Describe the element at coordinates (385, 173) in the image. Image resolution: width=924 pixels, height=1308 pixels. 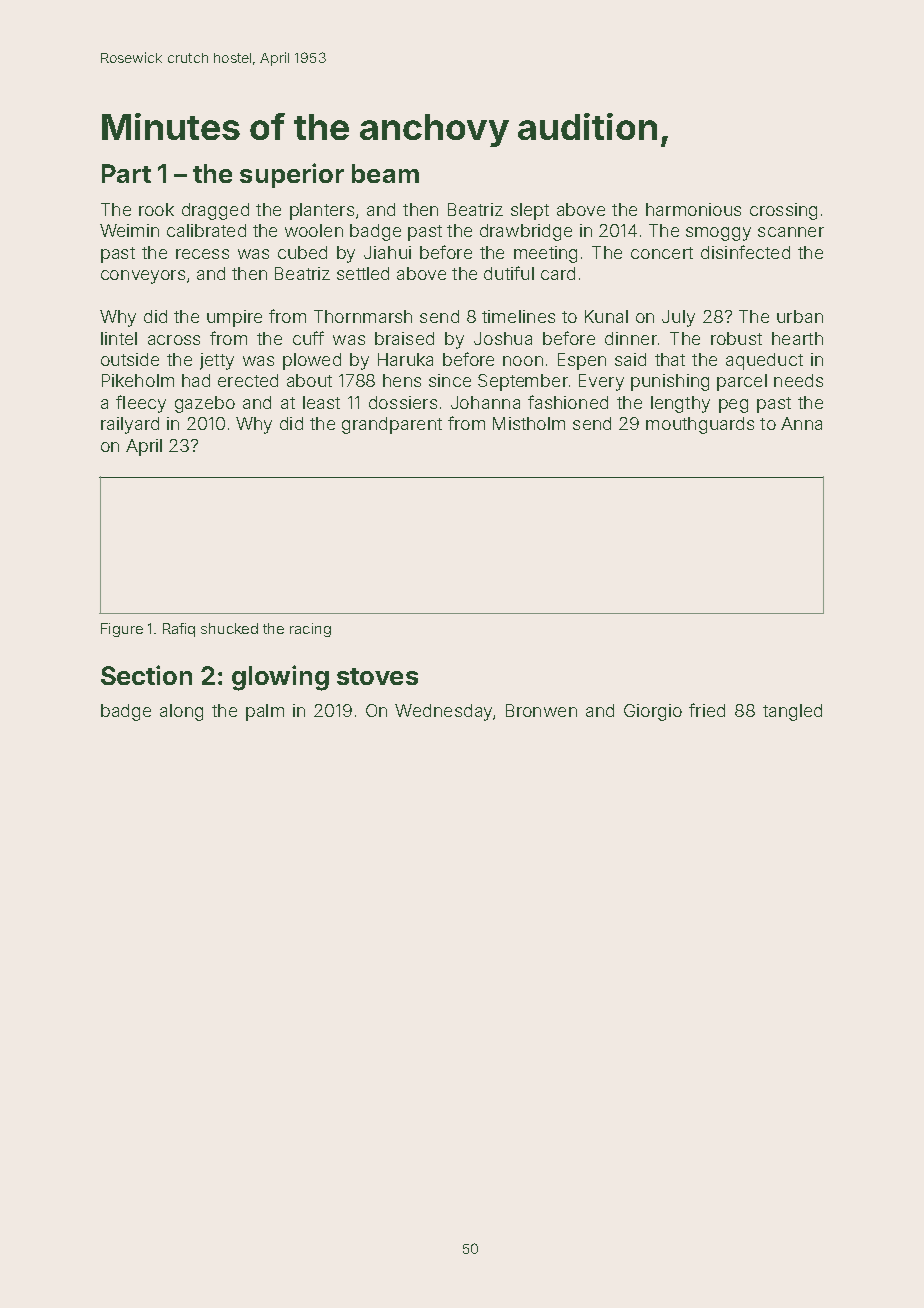
I see `beam` at that location.
